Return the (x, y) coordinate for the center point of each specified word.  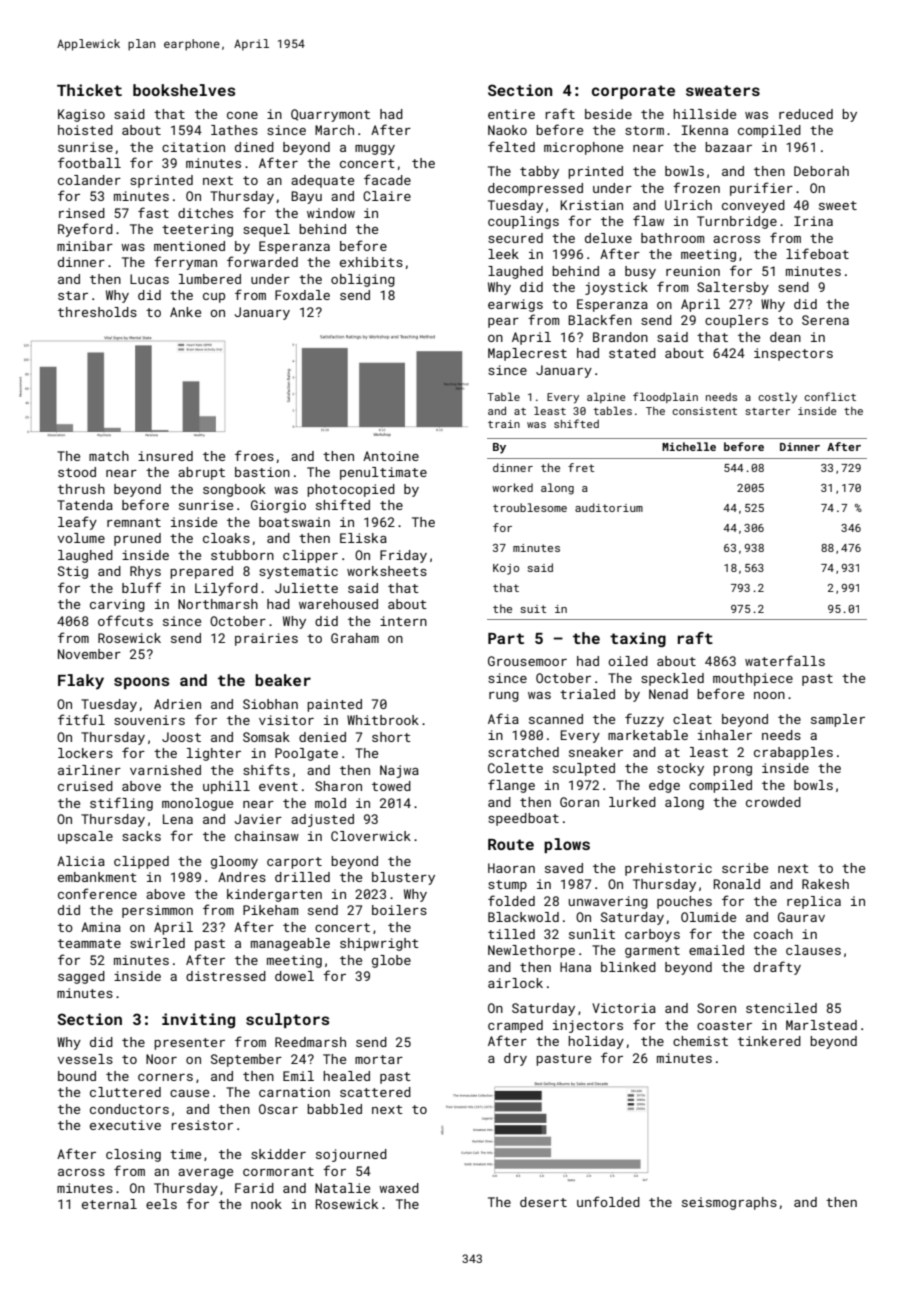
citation (193, 147)
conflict (830, 396)
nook (266, 1204)
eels (161, 1204)
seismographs (729, 1203)
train (504, 424)
